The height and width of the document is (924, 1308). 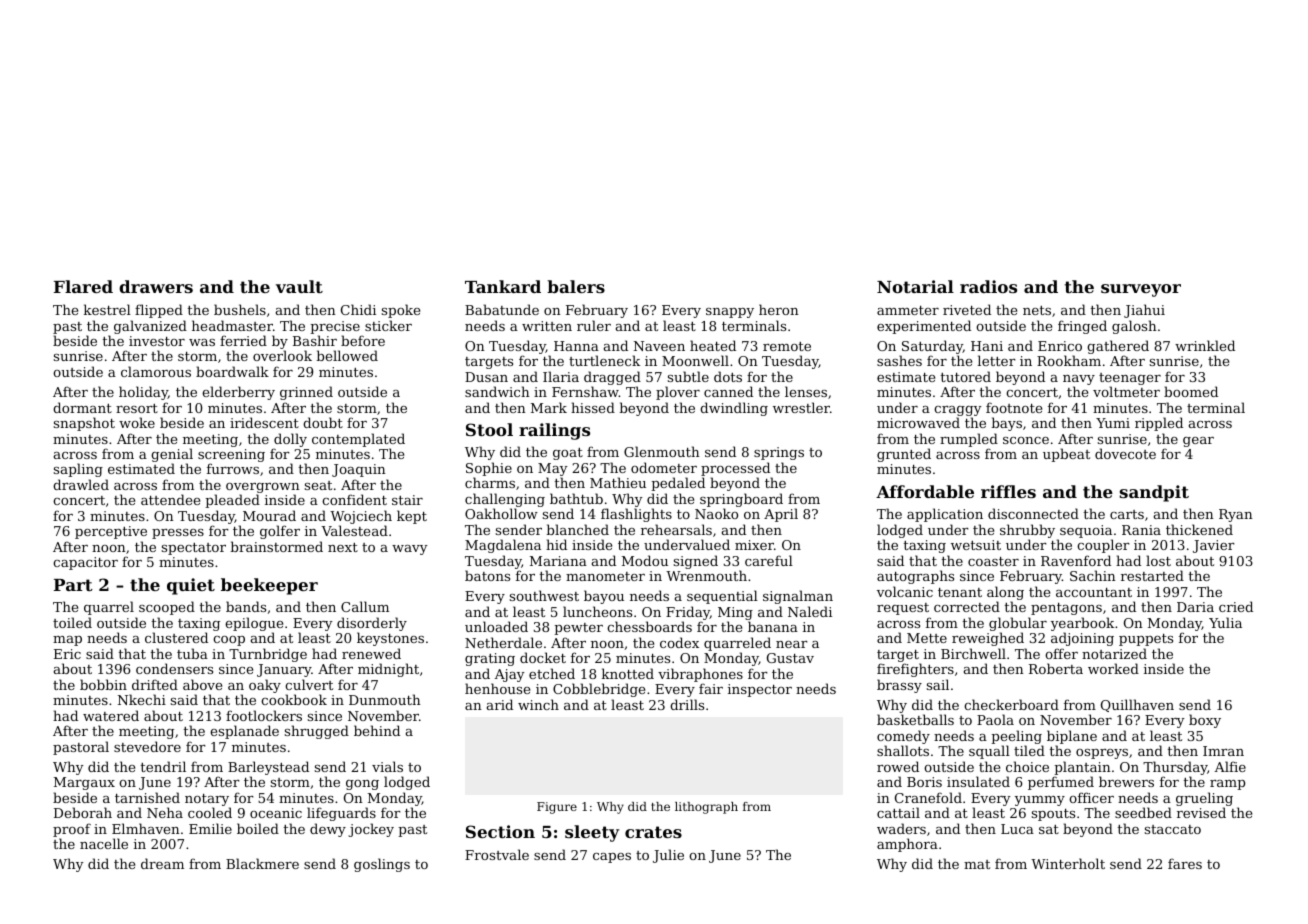 I want to click on radios, so click(x=988, y=286).
